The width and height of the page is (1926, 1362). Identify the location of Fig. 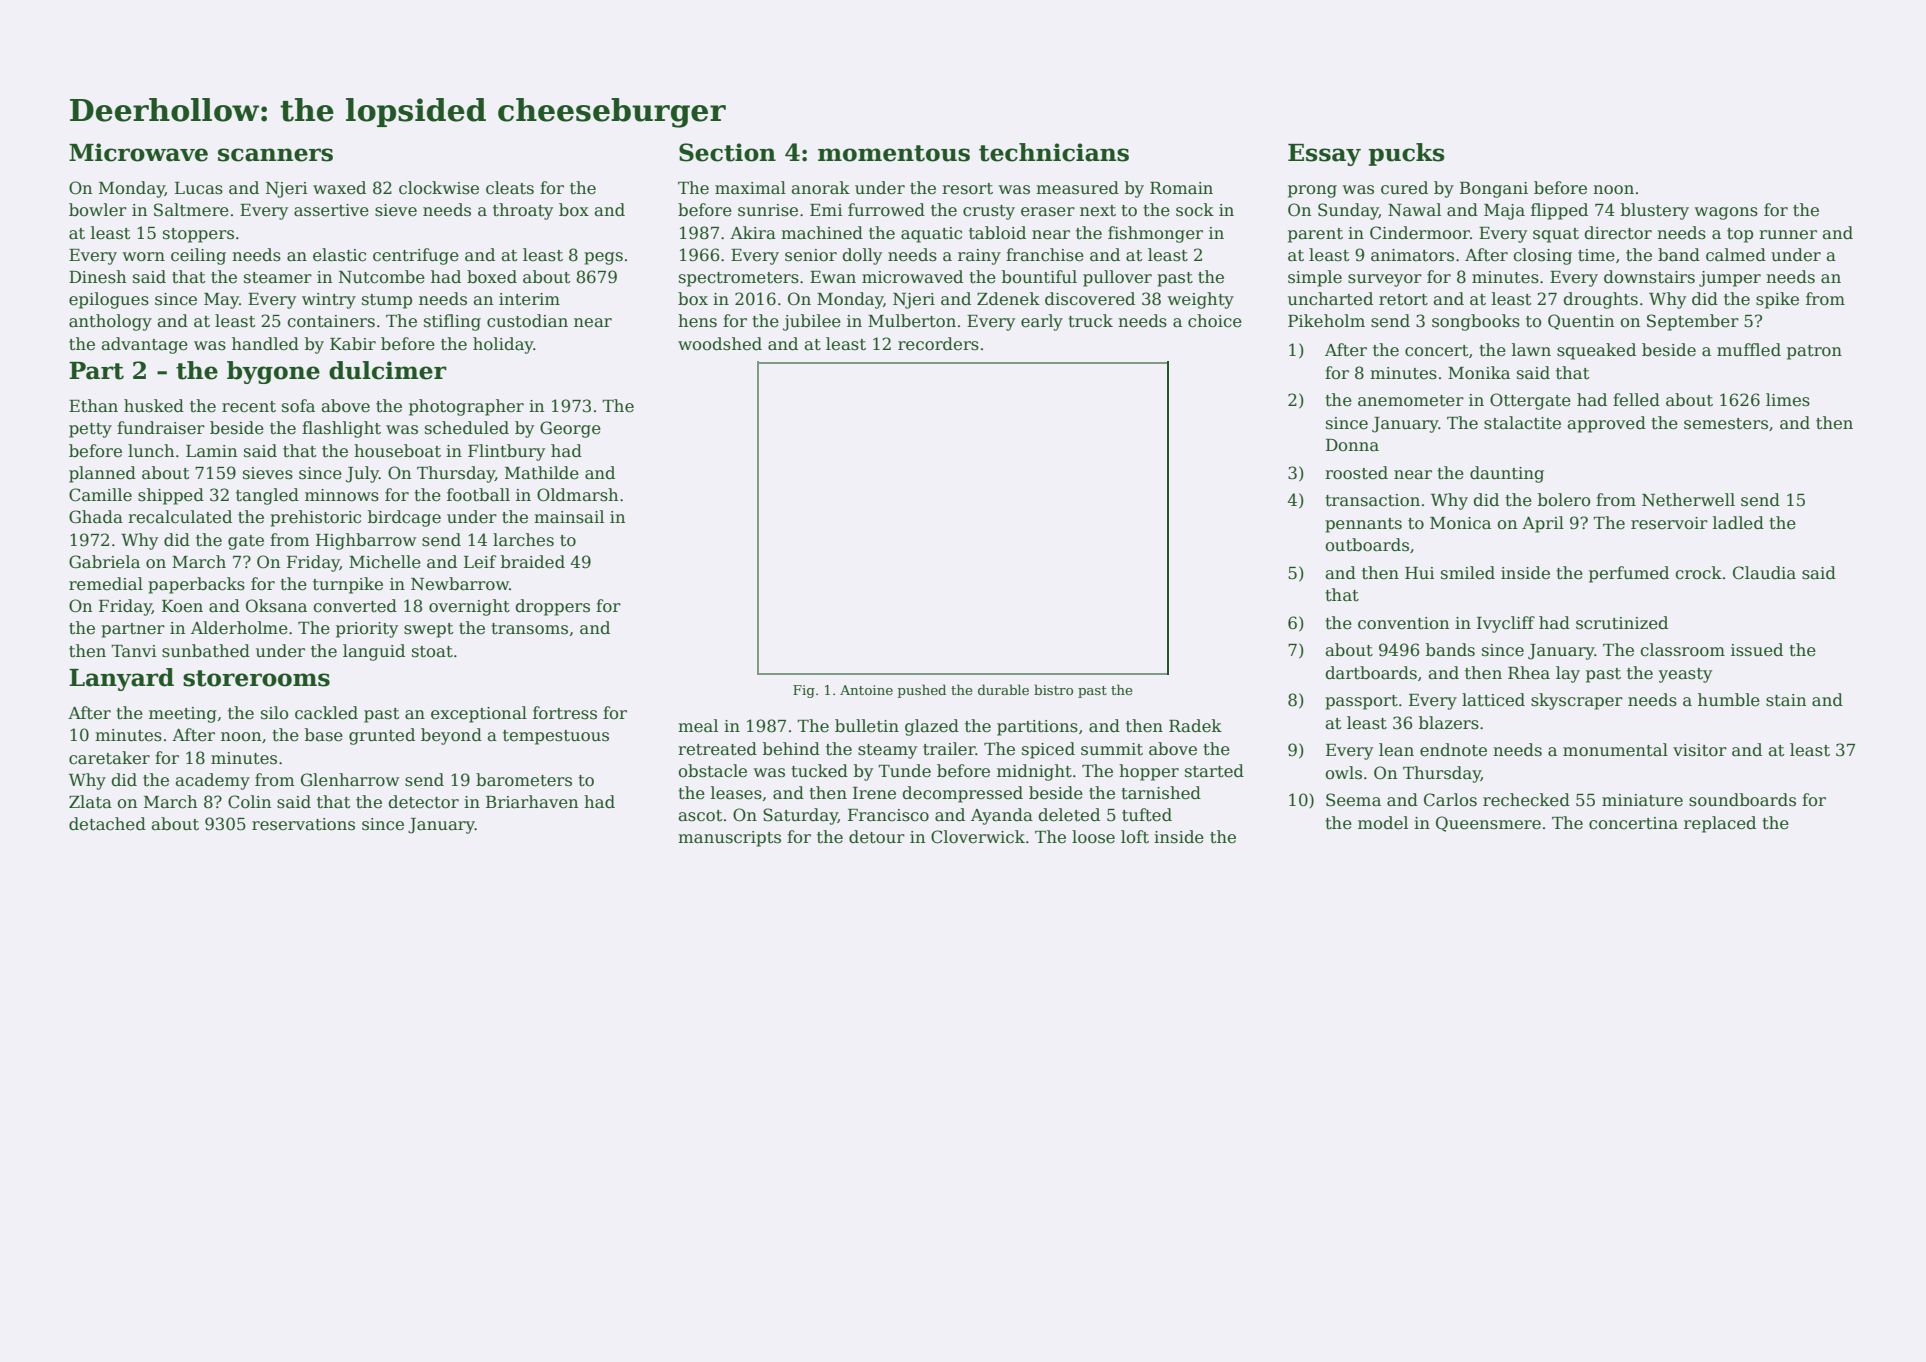
(804, 691).
